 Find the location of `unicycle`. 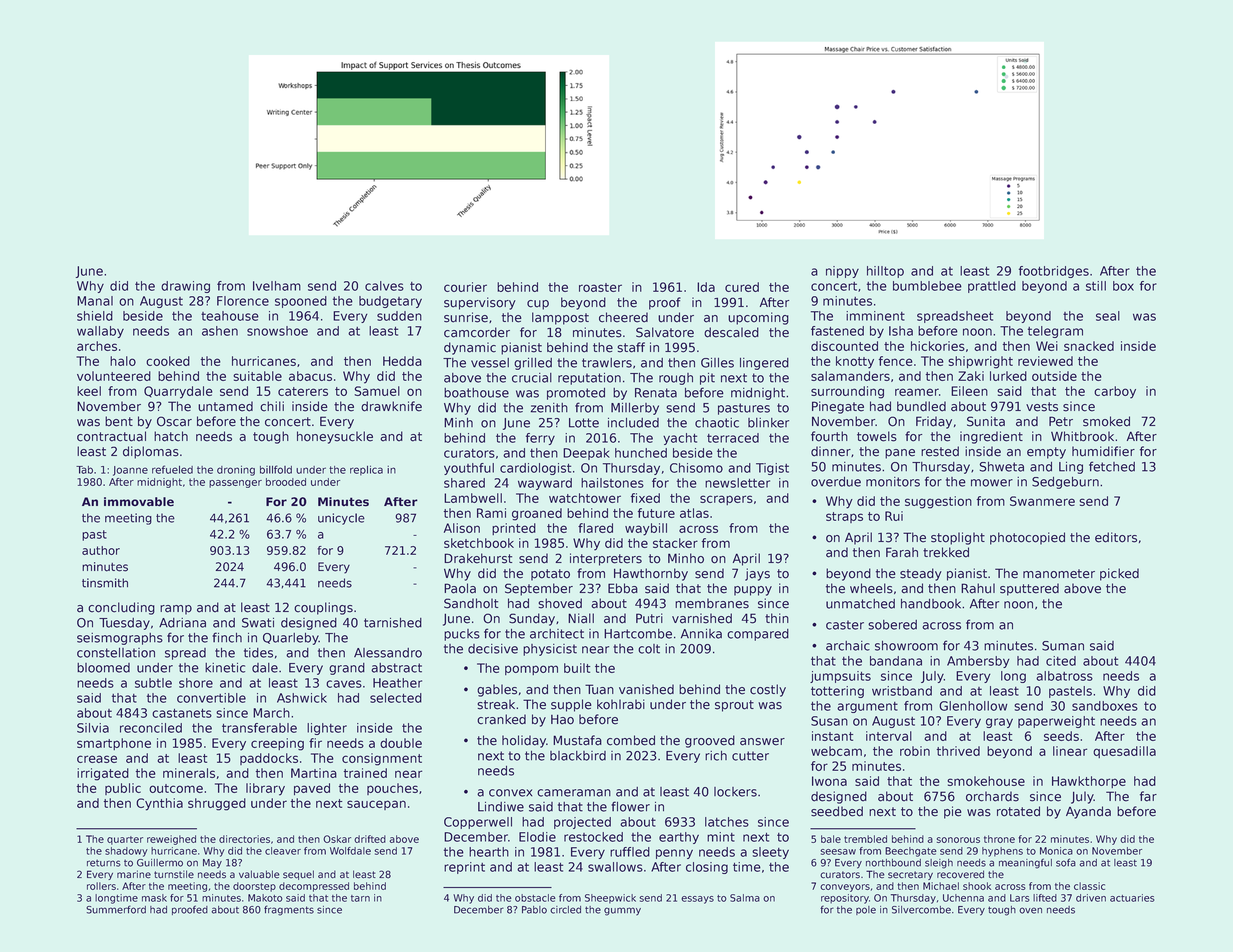

unicycle is located at coordinates (341, 519).
